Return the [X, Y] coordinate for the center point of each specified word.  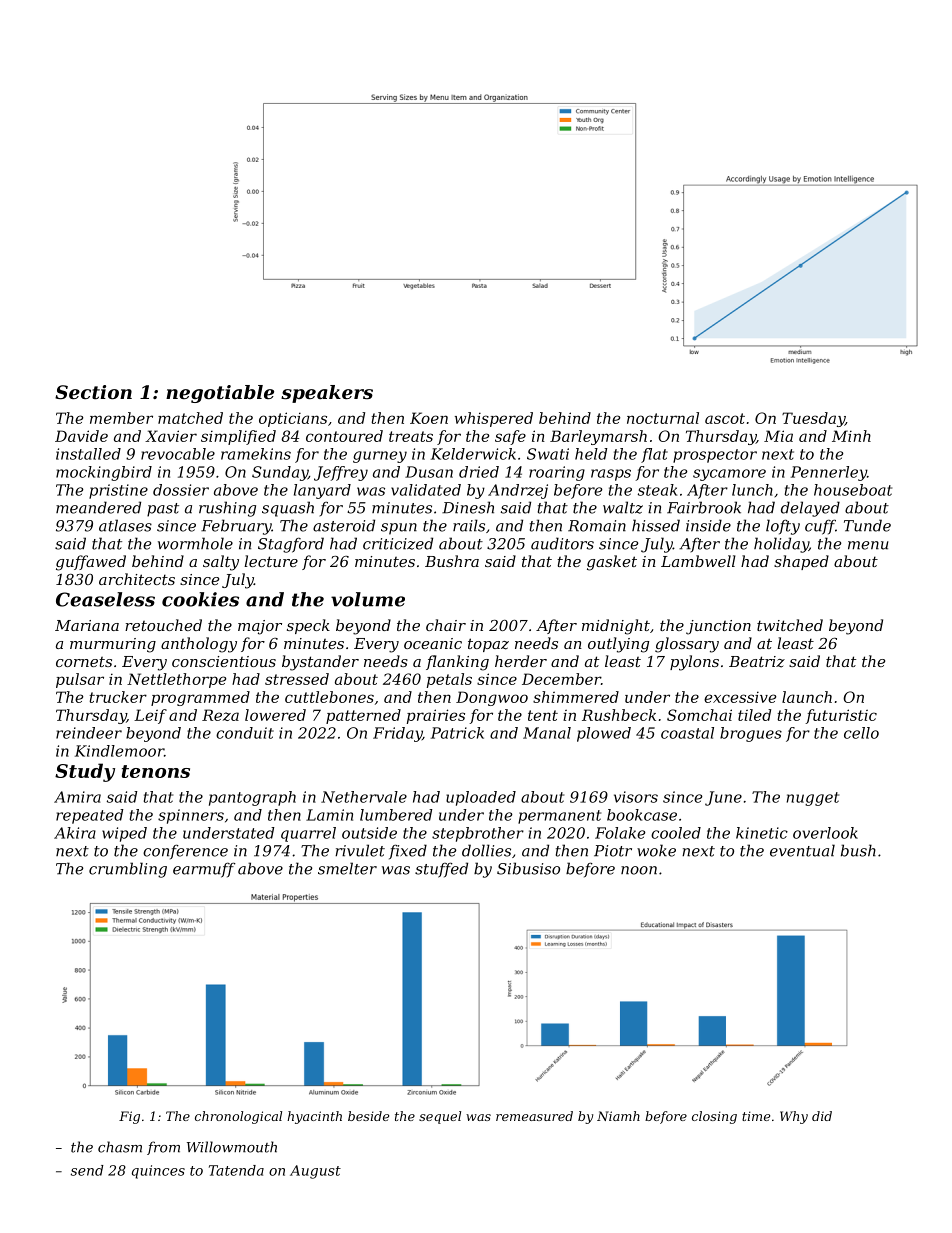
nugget [813, 799]
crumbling [128, 870]
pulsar [80, 680]
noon [639, 870]
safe [510, 437]
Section [93, 392]
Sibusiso [528, 868]
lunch [752, 490]
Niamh [618, 1116]
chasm [120, 1147]
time [756, 1116]
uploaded [481, 798]
